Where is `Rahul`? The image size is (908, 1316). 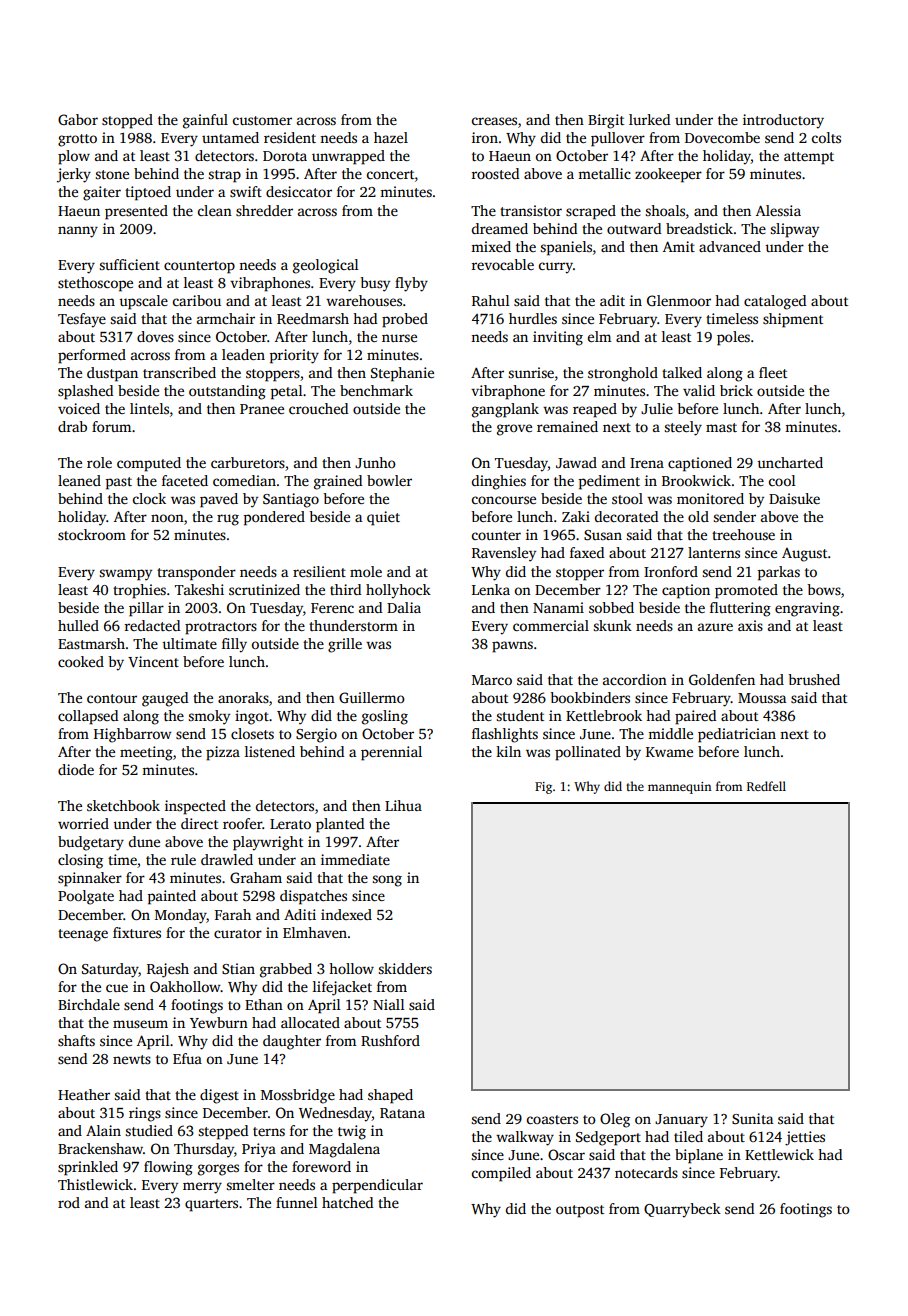
Rahul is located at coordinates (491, 300).
